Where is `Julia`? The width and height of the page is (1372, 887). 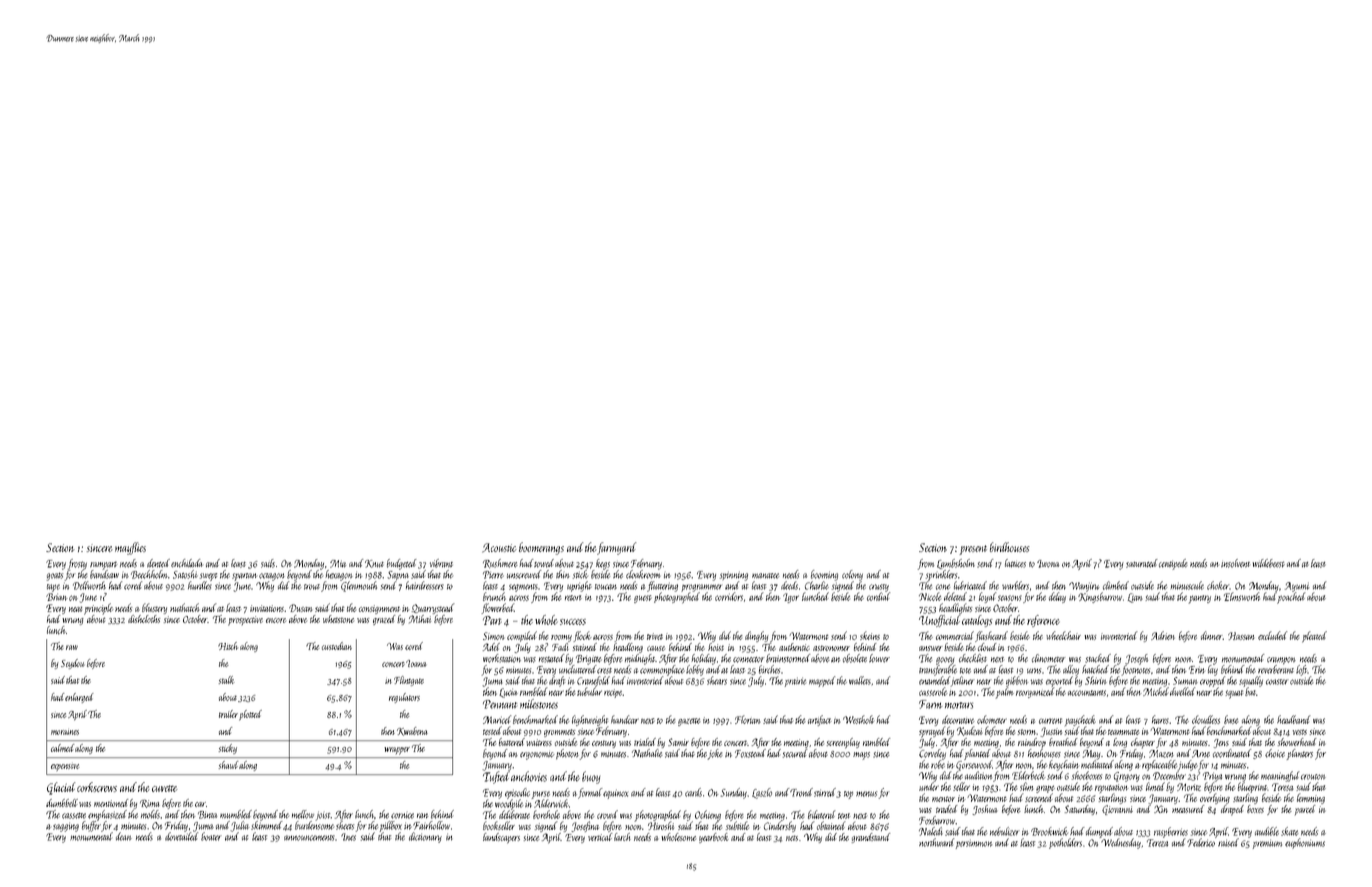 Julia is located at coordinates (240, 826).
